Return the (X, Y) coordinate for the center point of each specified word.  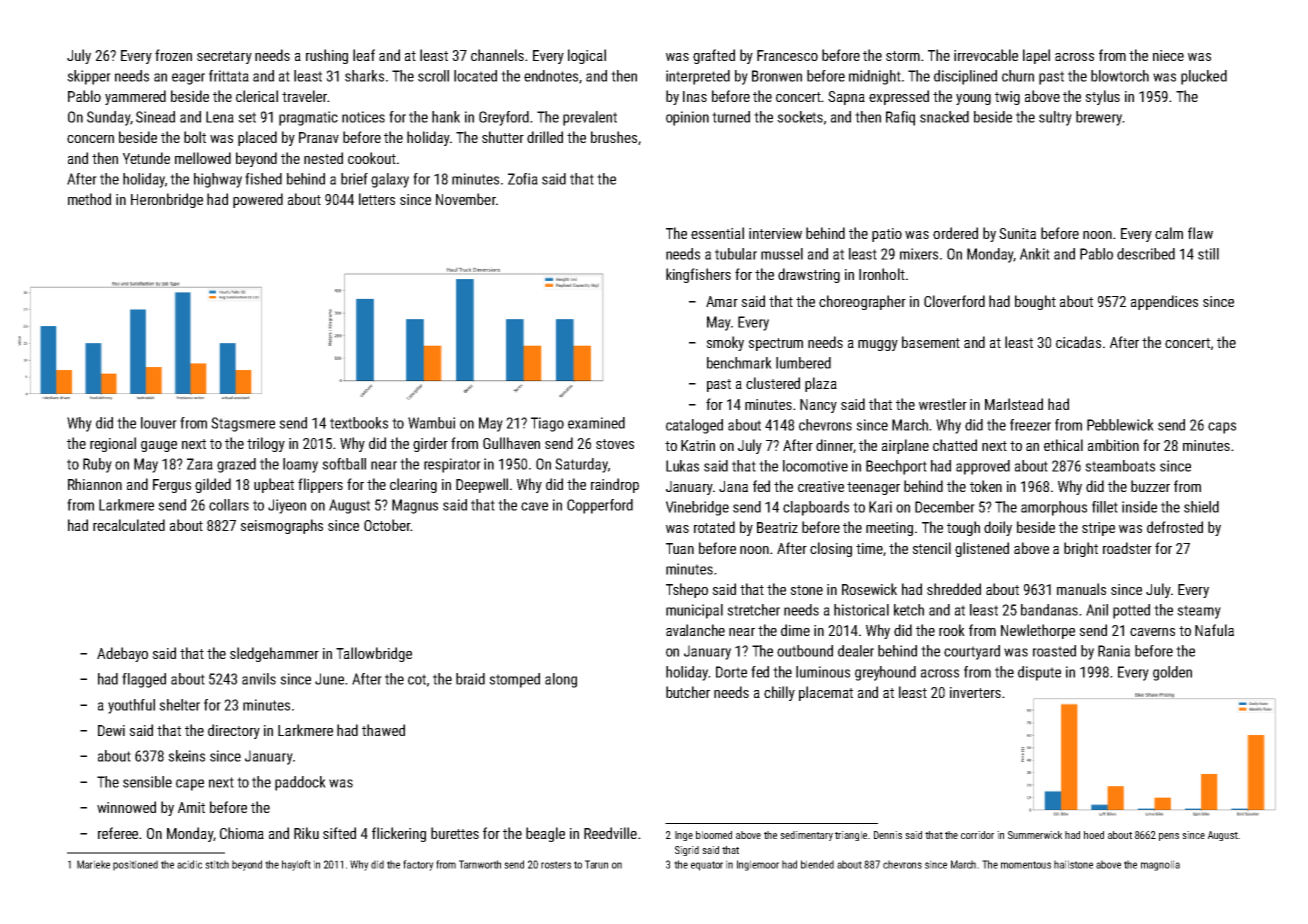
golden (1172, 673)
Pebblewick (1120, 425)
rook (952, 630)
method (89, 199)
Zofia (523, 179)
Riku (306, 833)
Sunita (1017, 233)
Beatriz (777, 527)
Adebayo (122, 654)
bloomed (714, 835)
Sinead (155, 117)
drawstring (809, 275)
